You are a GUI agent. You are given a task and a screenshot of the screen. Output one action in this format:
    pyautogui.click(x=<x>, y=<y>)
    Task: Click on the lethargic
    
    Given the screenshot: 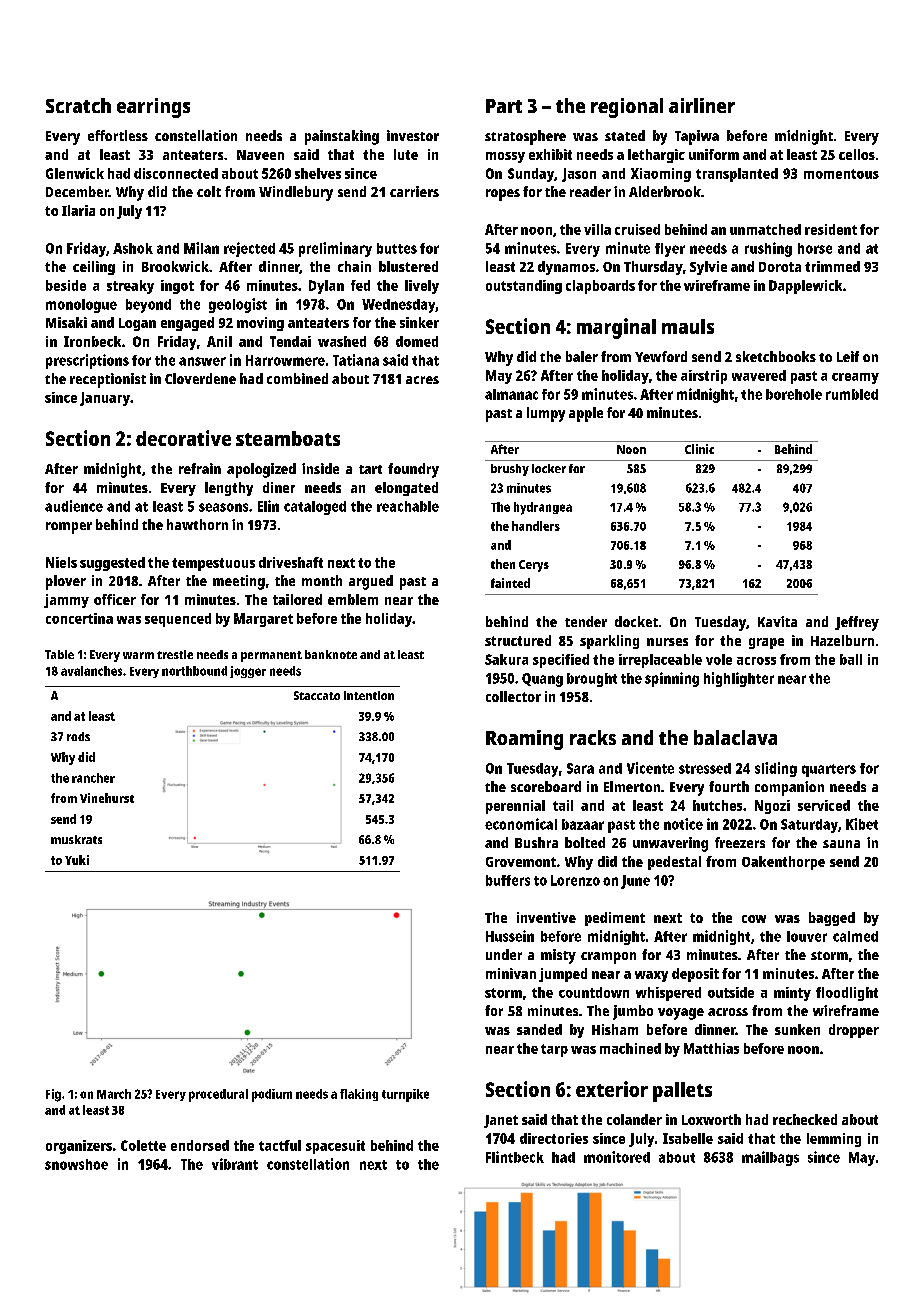 What is the action you would take?
    pyautogui.click(x=656, y=156)
